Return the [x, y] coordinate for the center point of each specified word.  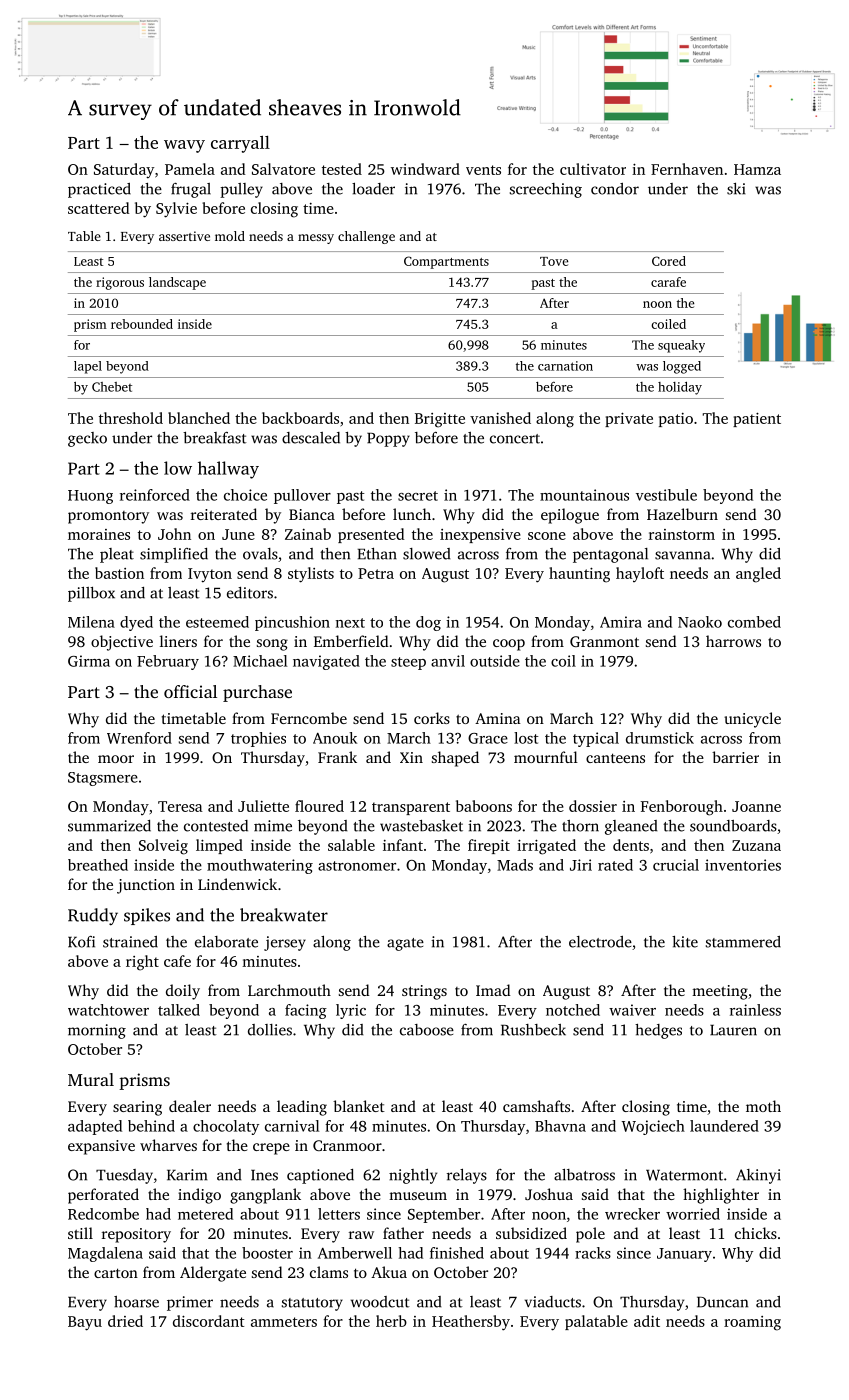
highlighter [721, 1196]
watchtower [108, 1010]
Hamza [757, 169]
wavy [184, 146]
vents [483, 170]
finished [457, 1253]
